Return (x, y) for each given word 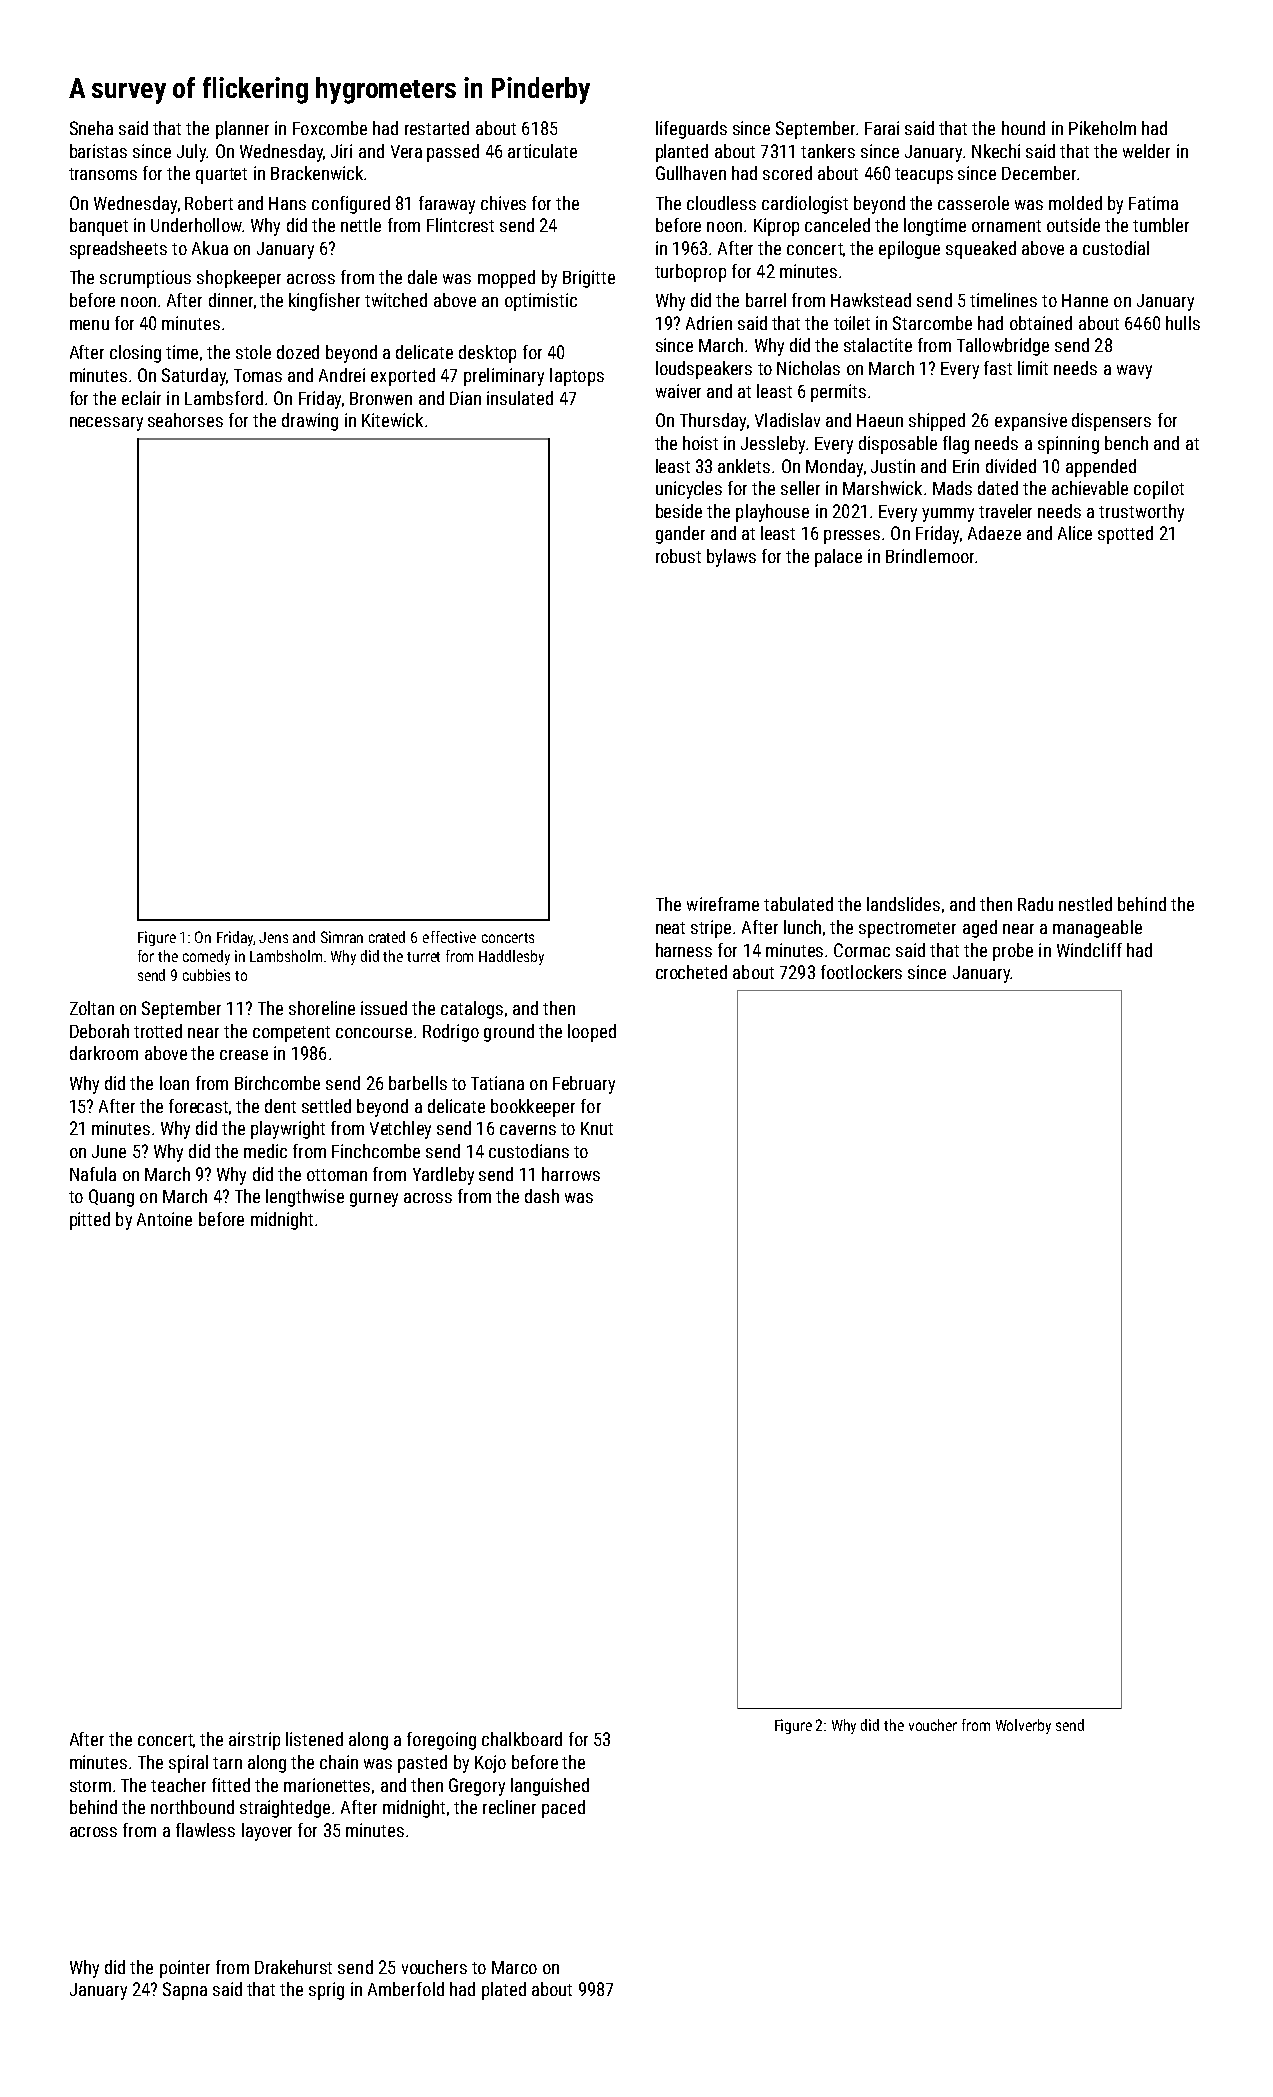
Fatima (1153, 203)
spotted (1125, 535)
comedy (206, 957)
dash (542, 1196)
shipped (937, 422)
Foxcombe (330, 128)
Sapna (185, 1991)
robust (678, 556)
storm (90, 1786)
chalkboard (522, 1739)
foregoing (441, 1741)
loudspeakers (704, 370)
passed (453, 153)
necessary (106, 424)
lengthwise (305, 1198)
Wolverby (1023, 1726)
